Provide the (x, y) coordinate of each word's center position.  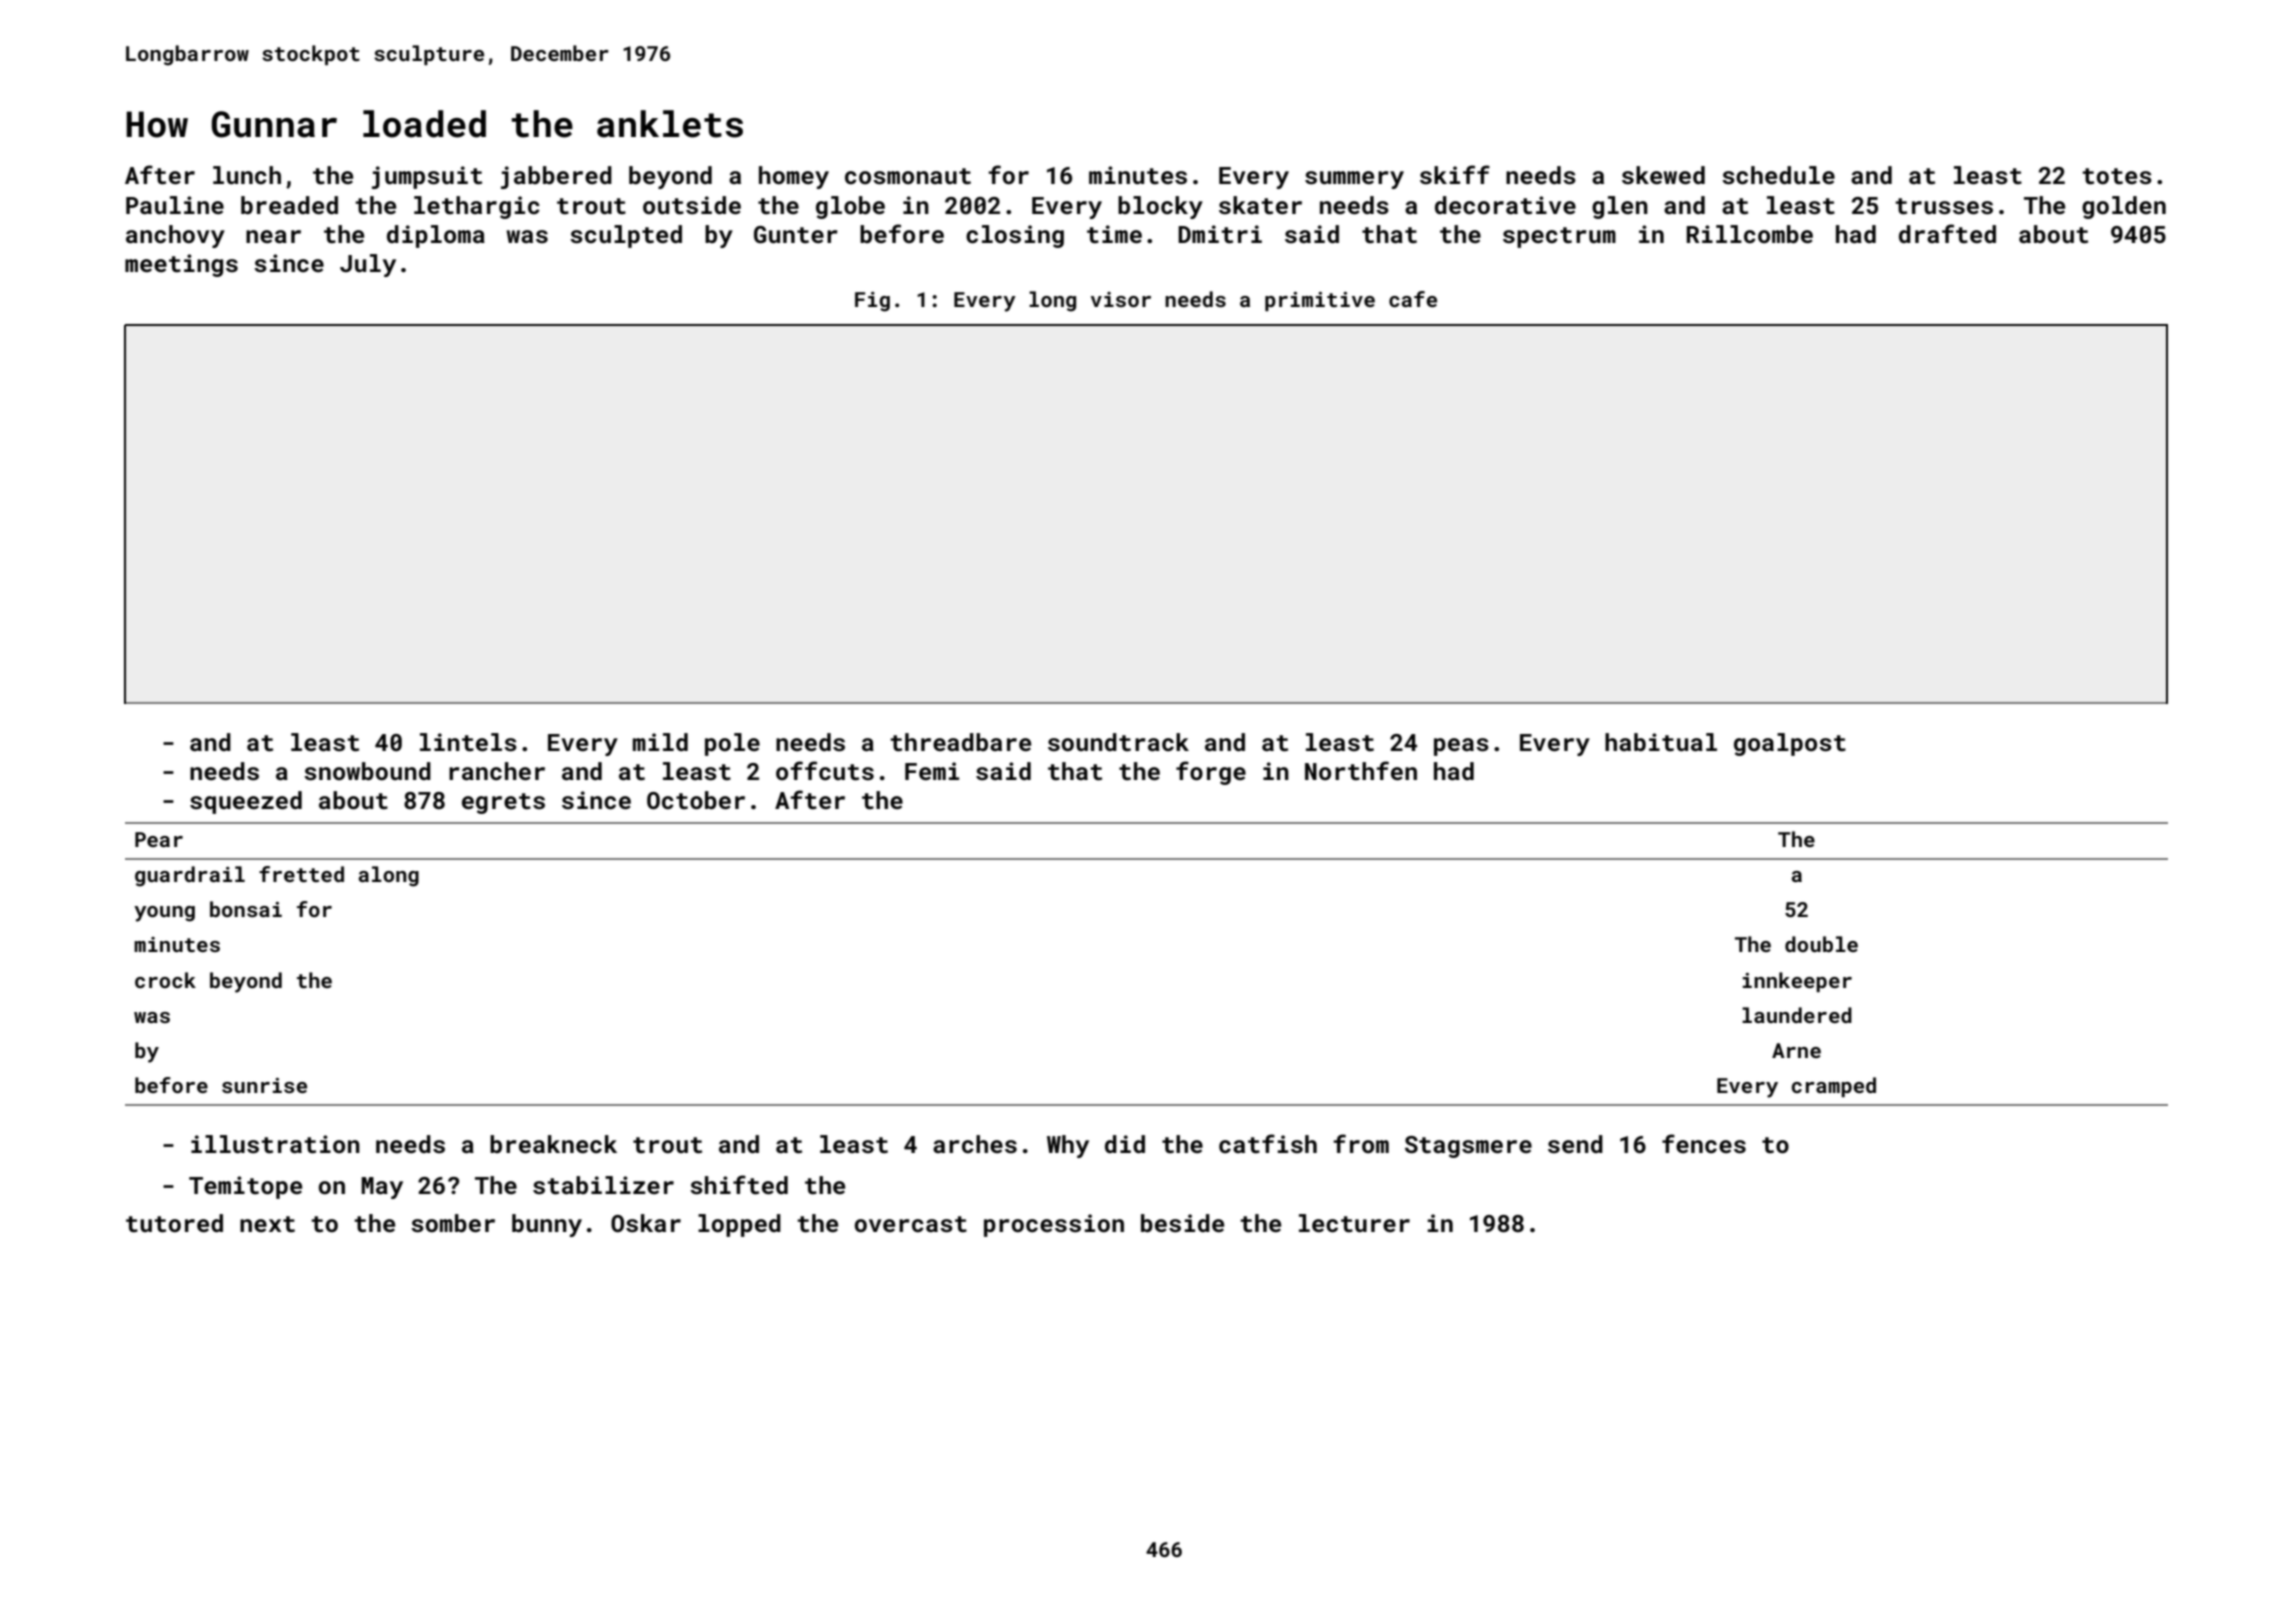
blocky (1160, 207)
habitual (1661, 742)
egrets (503, 803)
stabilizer (603, 1185)
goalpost (1790, 744)
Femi (932, 771)
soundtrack (1118, 742)
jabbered (556, 177)
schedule (1778, 175)
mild (660, 742)
